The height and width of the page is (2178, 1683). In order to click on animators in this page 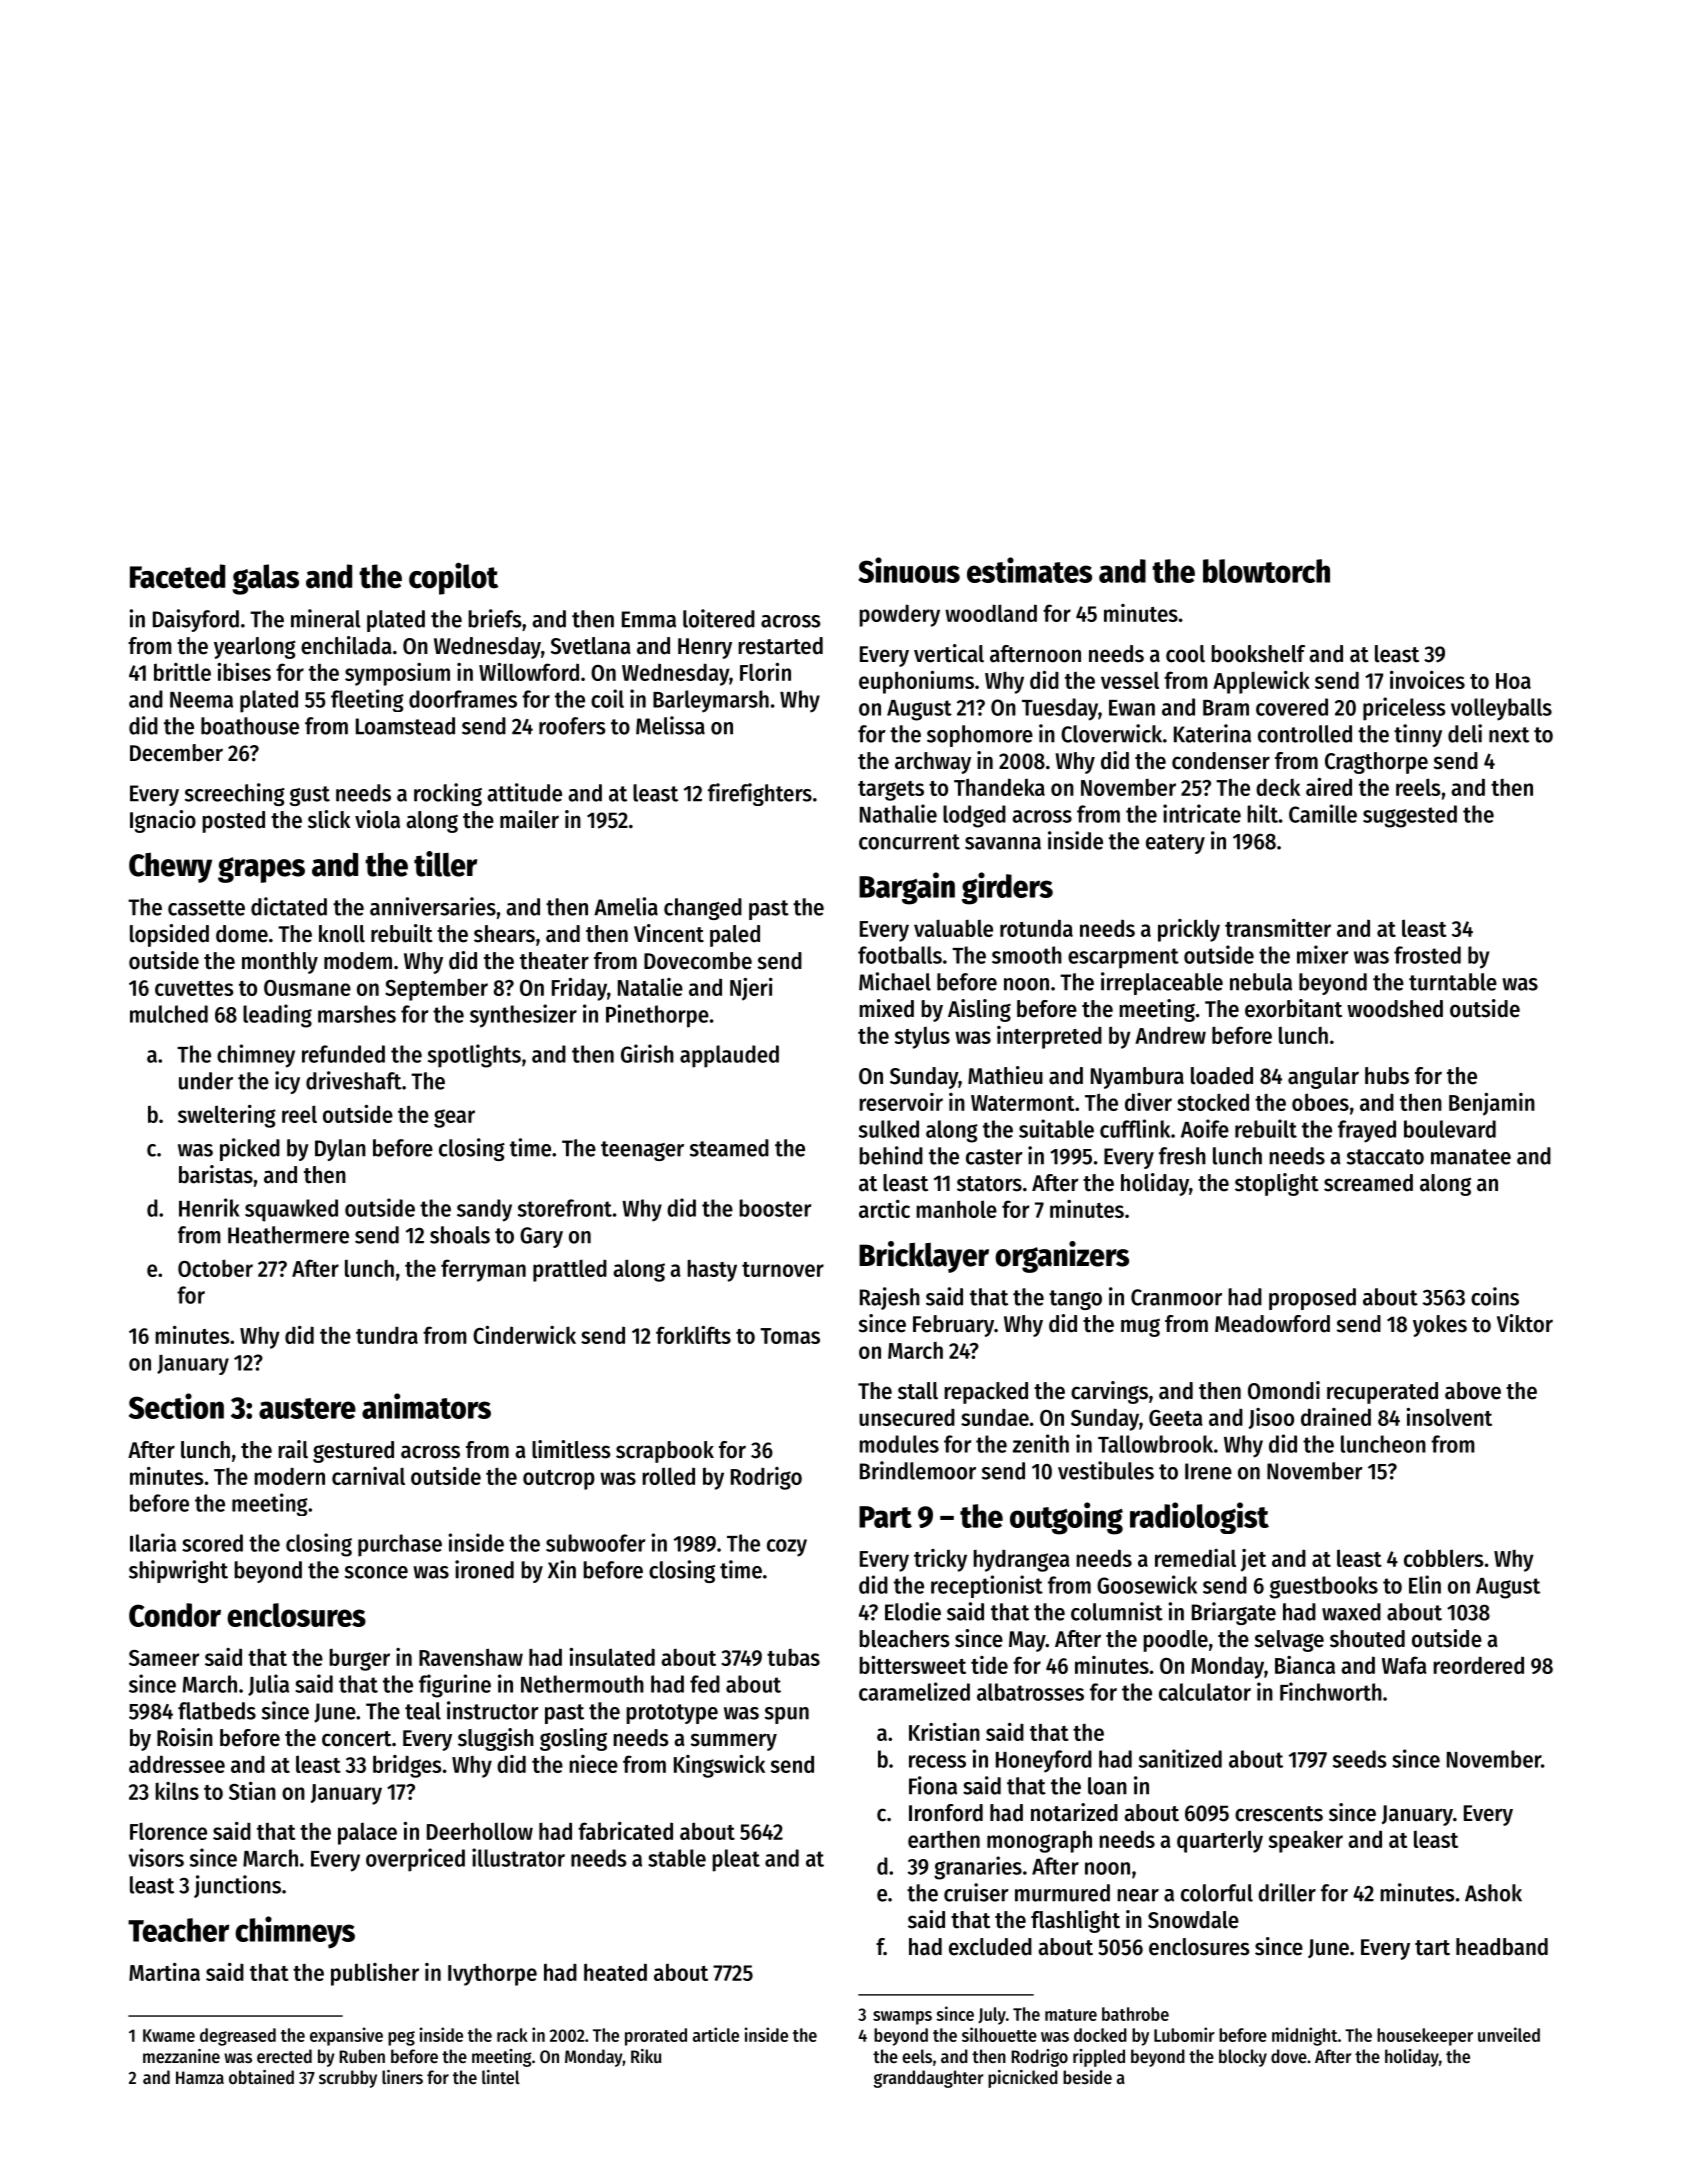, I will do `click(426, 1406)`.
